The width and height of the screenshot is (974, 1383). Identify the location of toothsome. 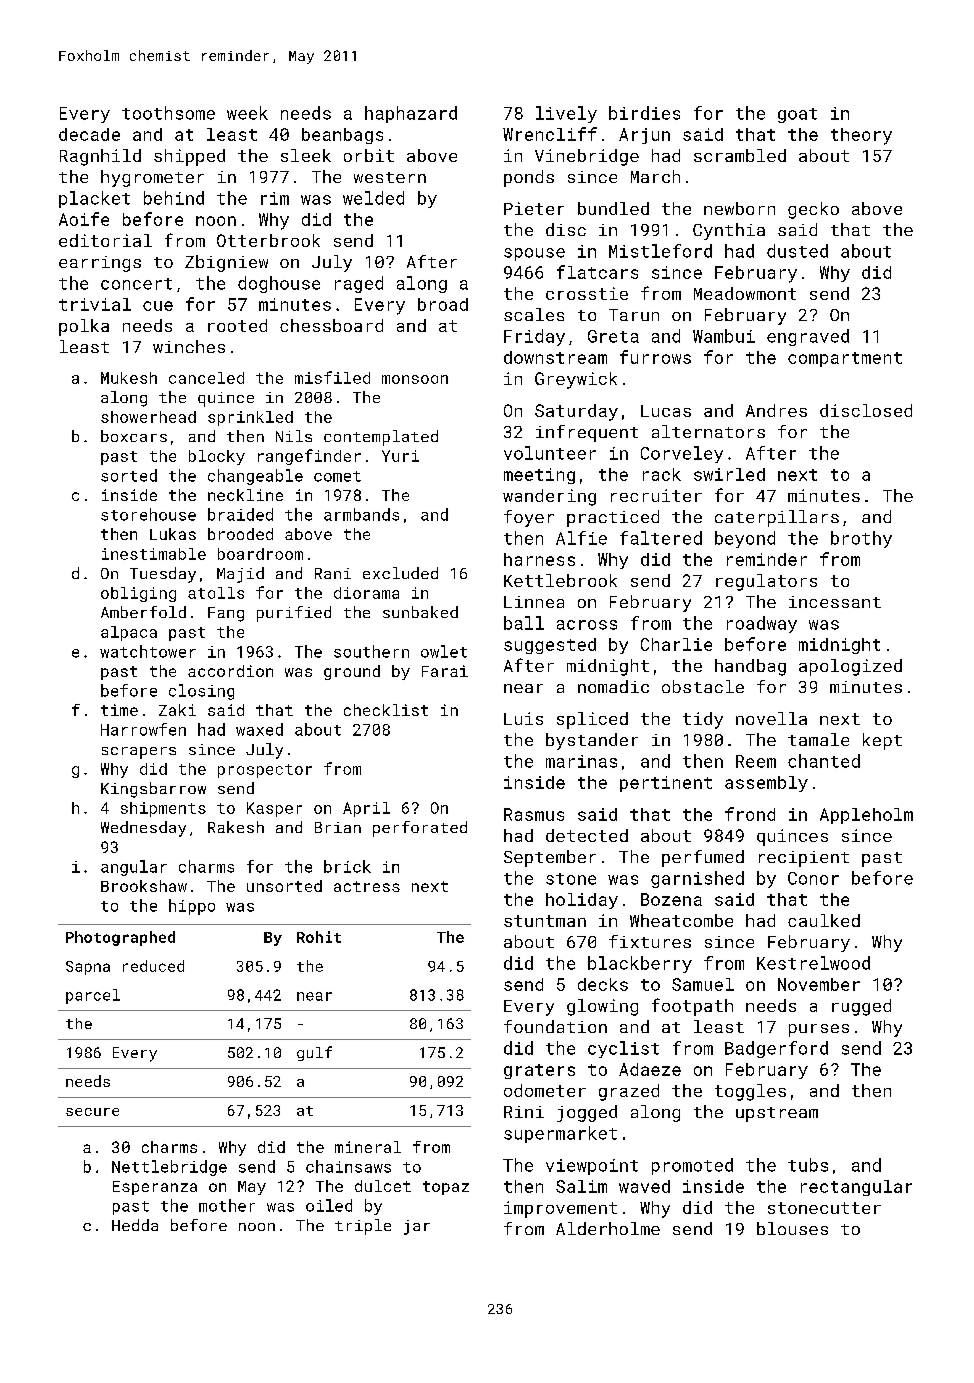
(168, 113).
